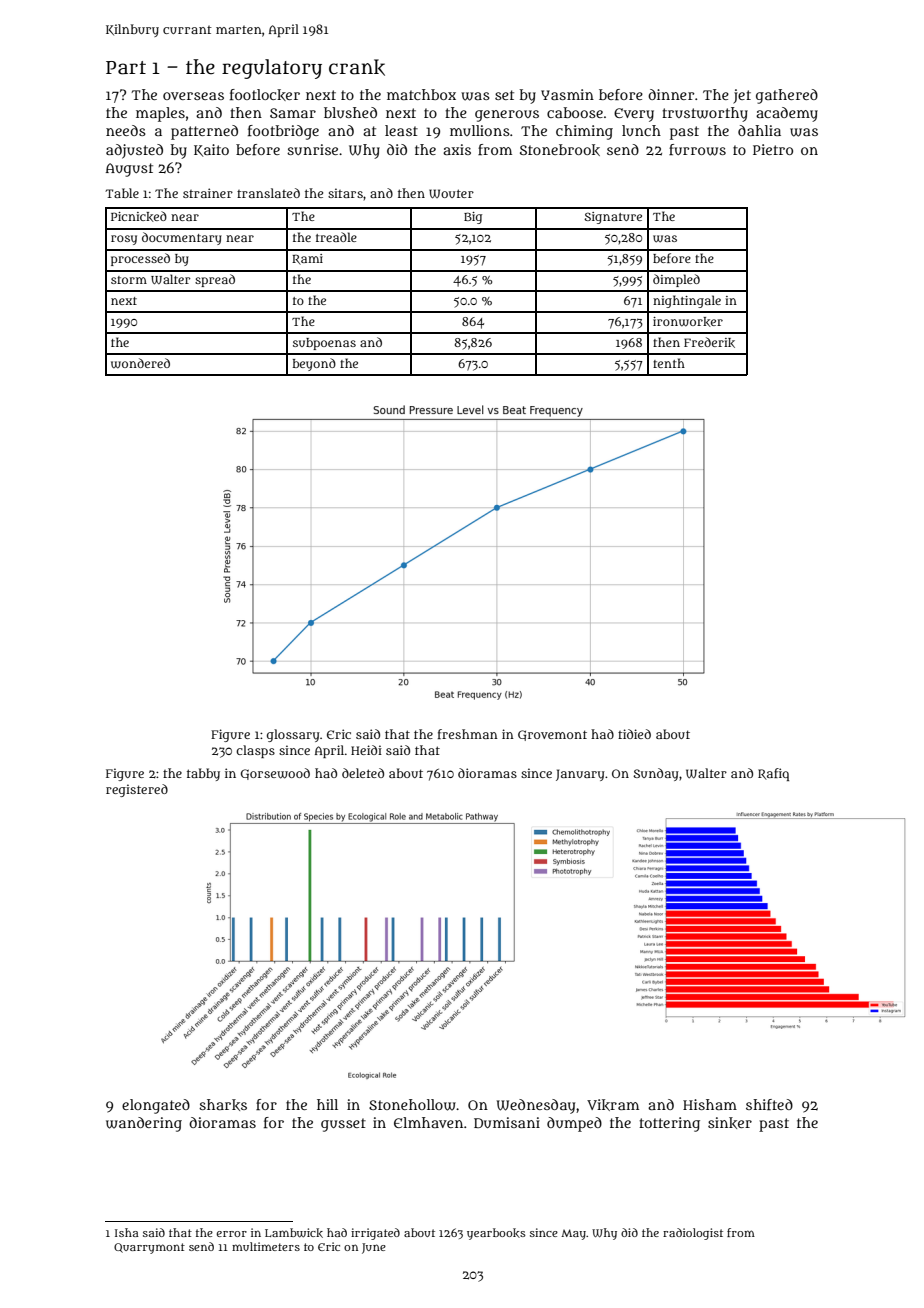 This screenshot has width=924, height=1308. I want to click on Pietro, so click(773, 149).
